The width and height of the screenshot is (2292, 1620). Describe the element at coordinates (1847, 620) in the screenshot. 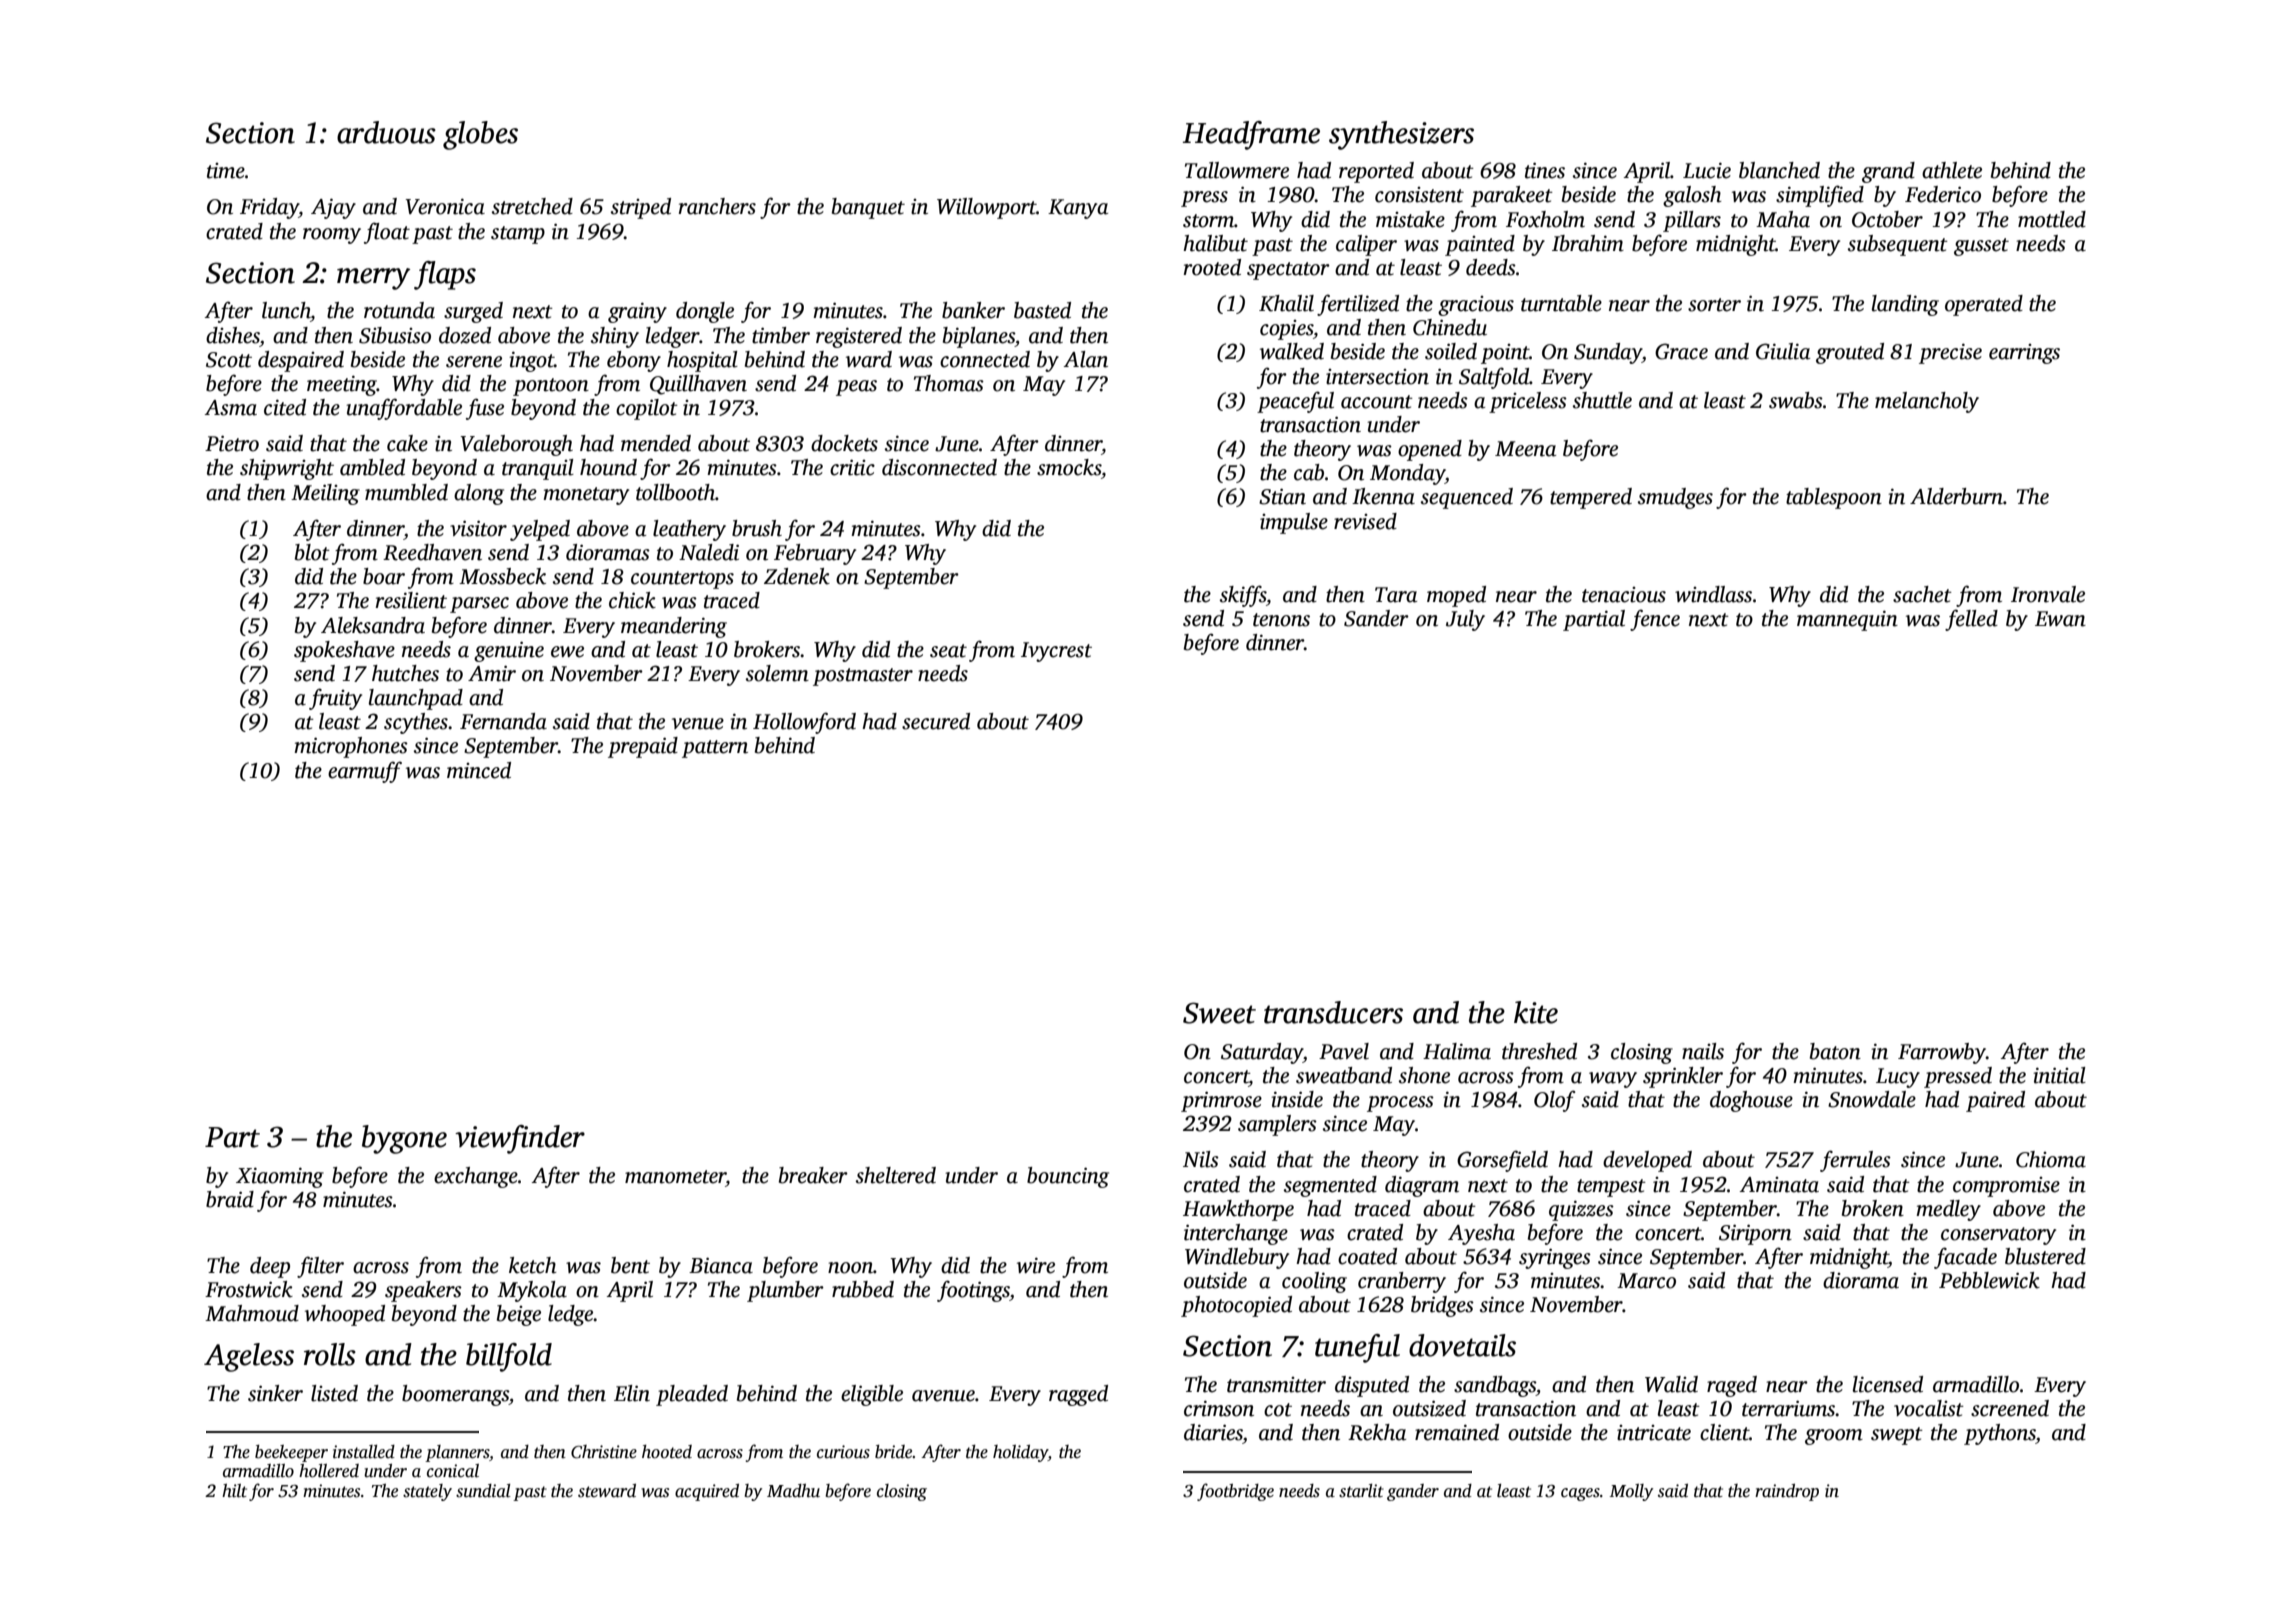

I see `mannequin` at that location.
